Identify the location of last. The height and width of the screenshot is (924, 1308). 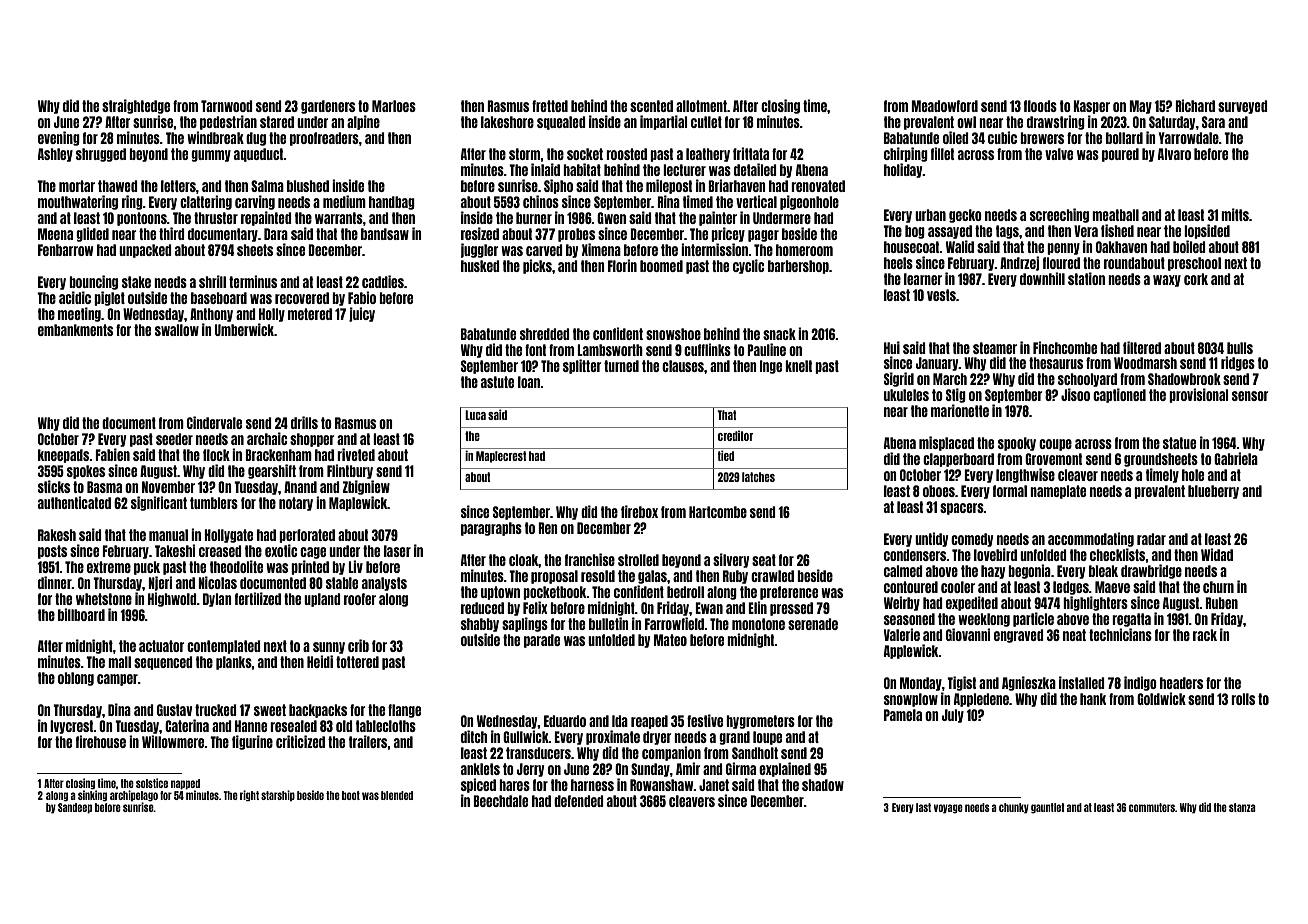
(923, 807).
